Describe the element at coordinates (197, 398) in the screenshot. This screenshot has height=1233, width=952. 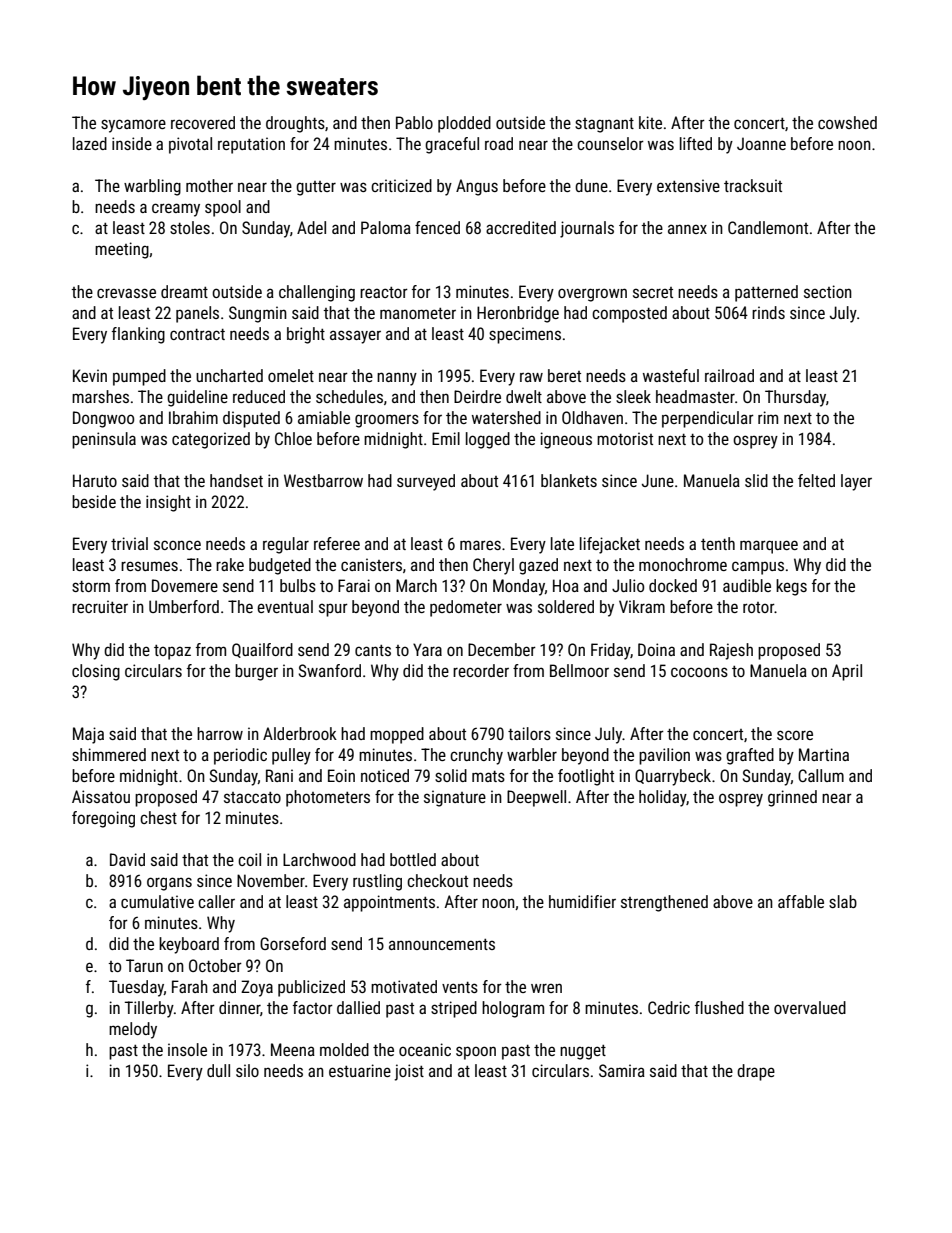
I see `guideline` at that location.
